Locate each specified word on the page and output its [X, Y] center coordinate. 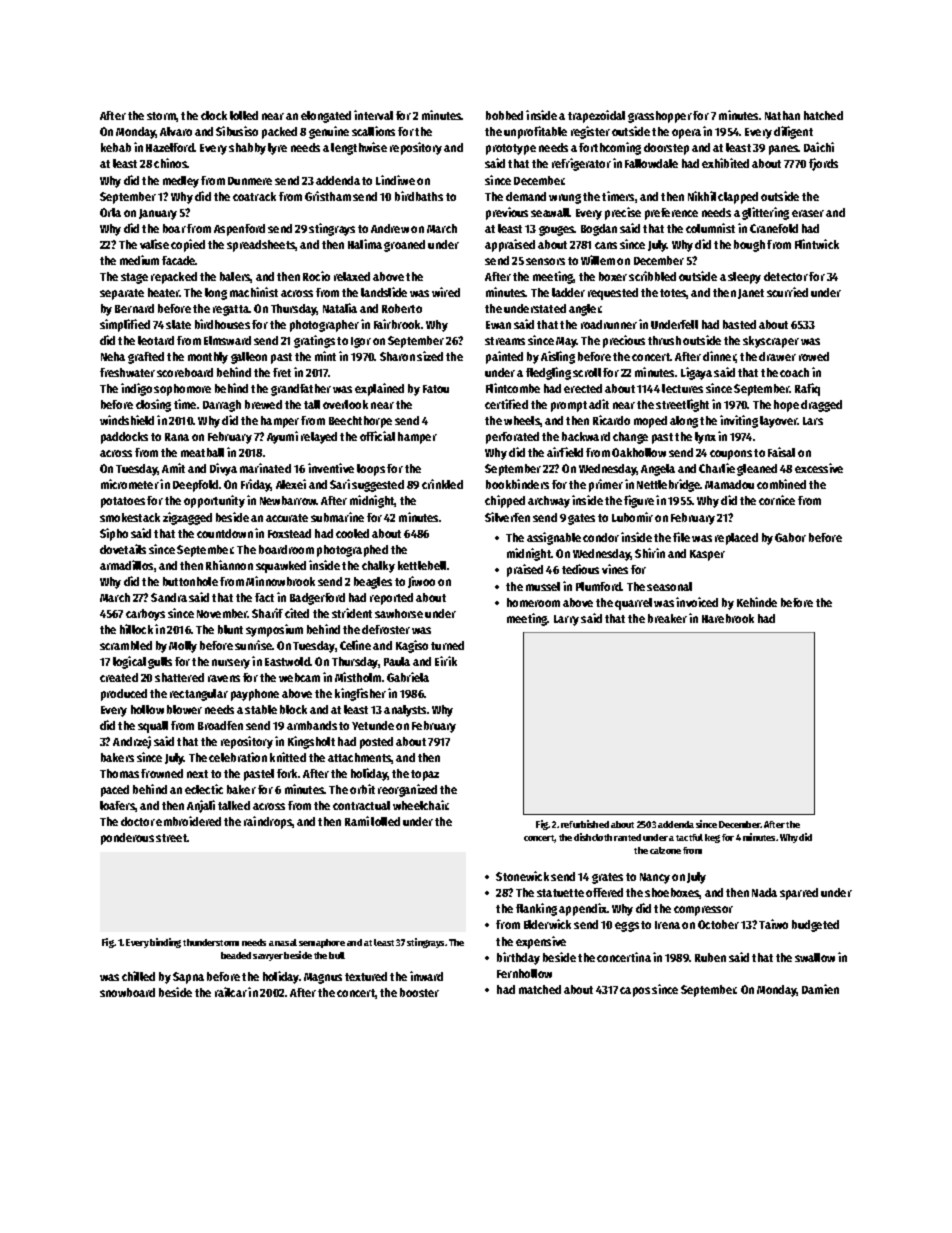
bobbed [504, 115]
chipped [505, 501]
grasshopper [660, 117]
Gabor [790, 537]
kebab [116, 147]
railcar [231, 992]
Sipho [114, 534]
